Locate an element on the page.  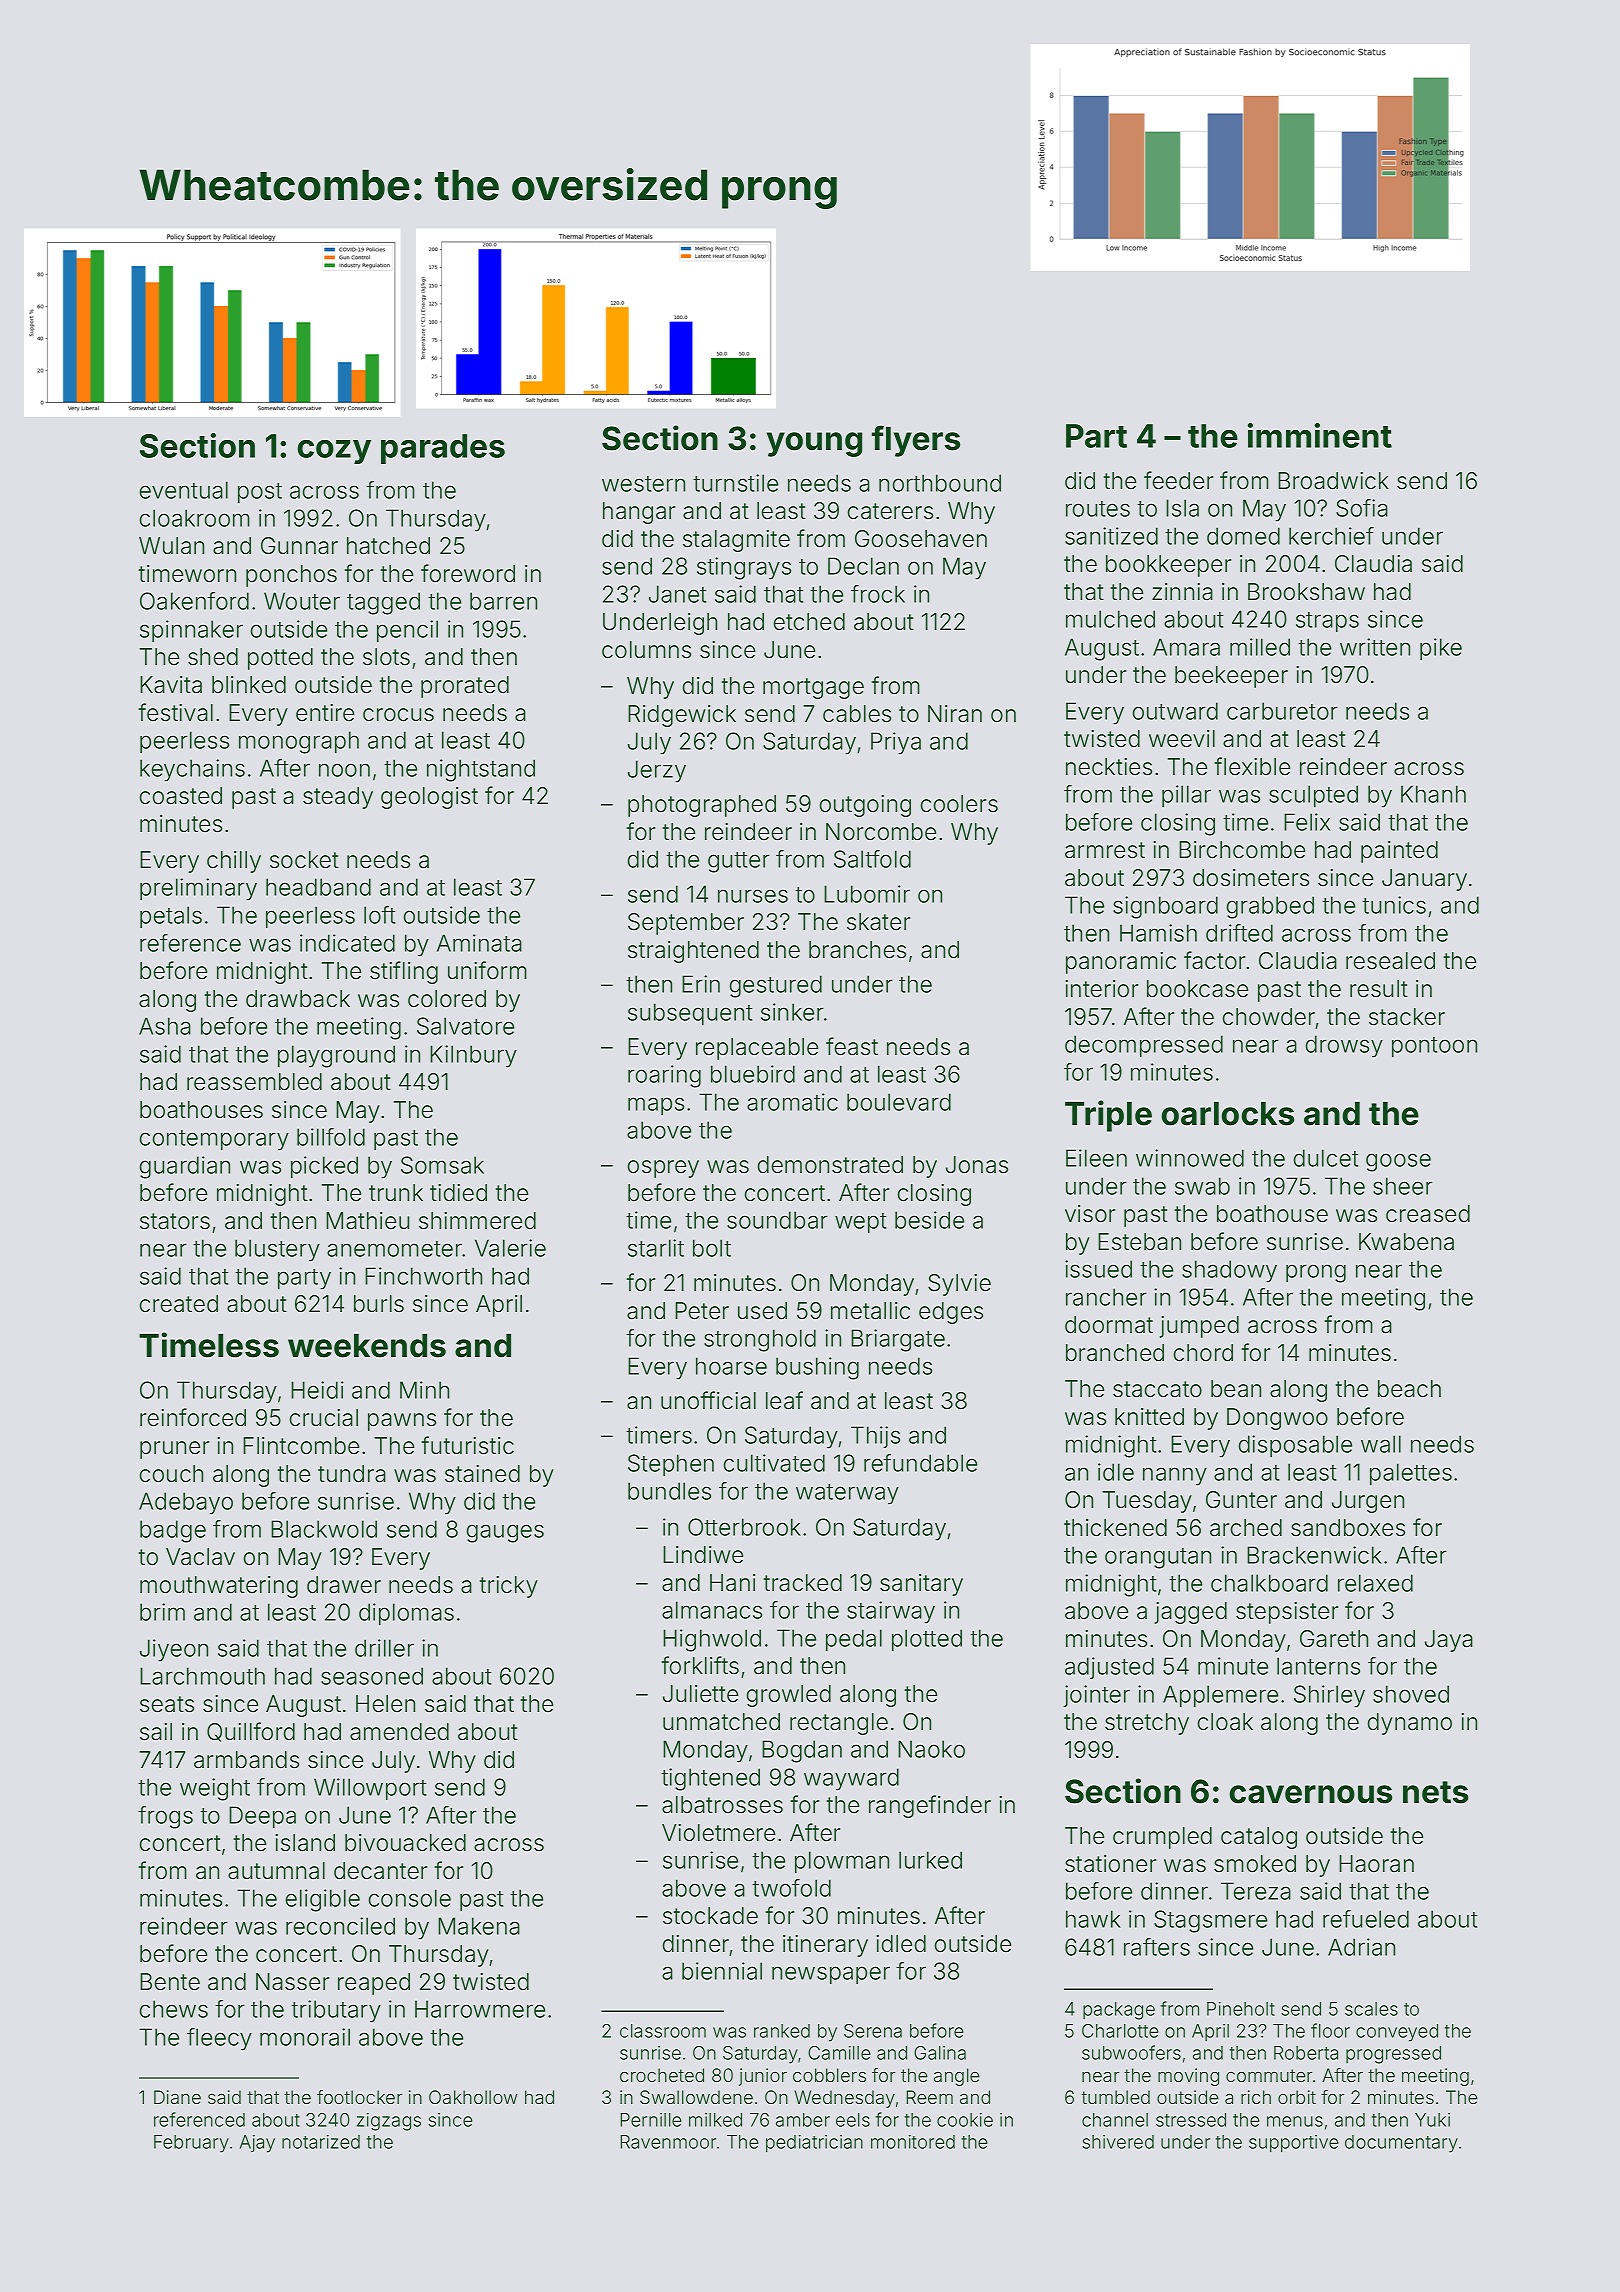
wayward is located at coordinates (851, 1779).
